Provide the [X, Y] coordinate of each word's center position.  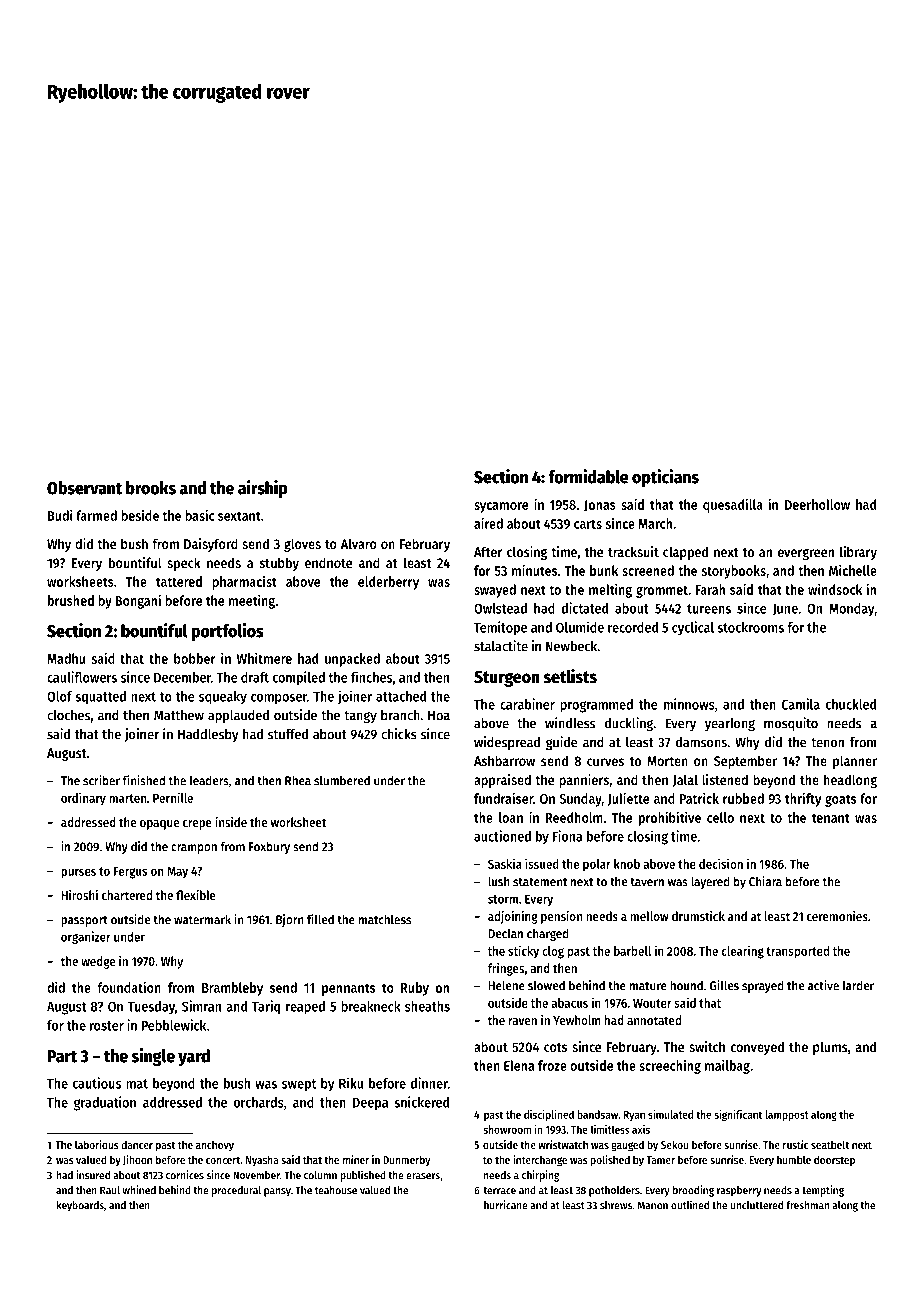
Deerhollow [817, 504]
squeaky [223, 698]
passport [84, 921]
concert [223, 1160]
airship [263, 489]
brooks [151, 488]
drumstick [698, 916]
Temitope [500, 628]
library [858, 553]
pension [561, 917]
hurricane [506, 1205]
